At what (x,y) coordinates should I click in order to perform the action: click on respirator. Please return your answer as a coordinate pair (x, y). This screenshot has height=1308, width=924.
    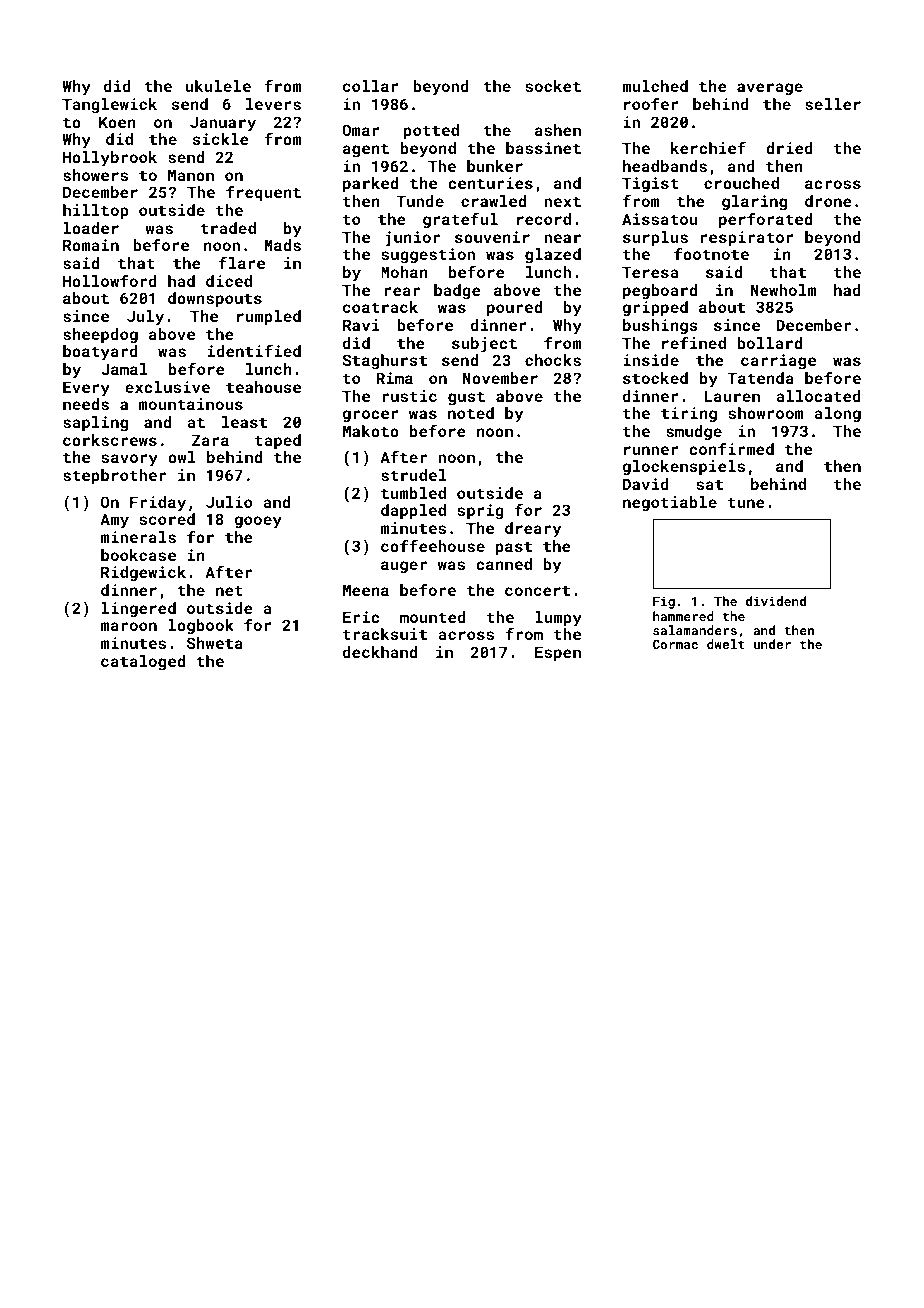
    Looking at the image, I should click on (747, 238).
